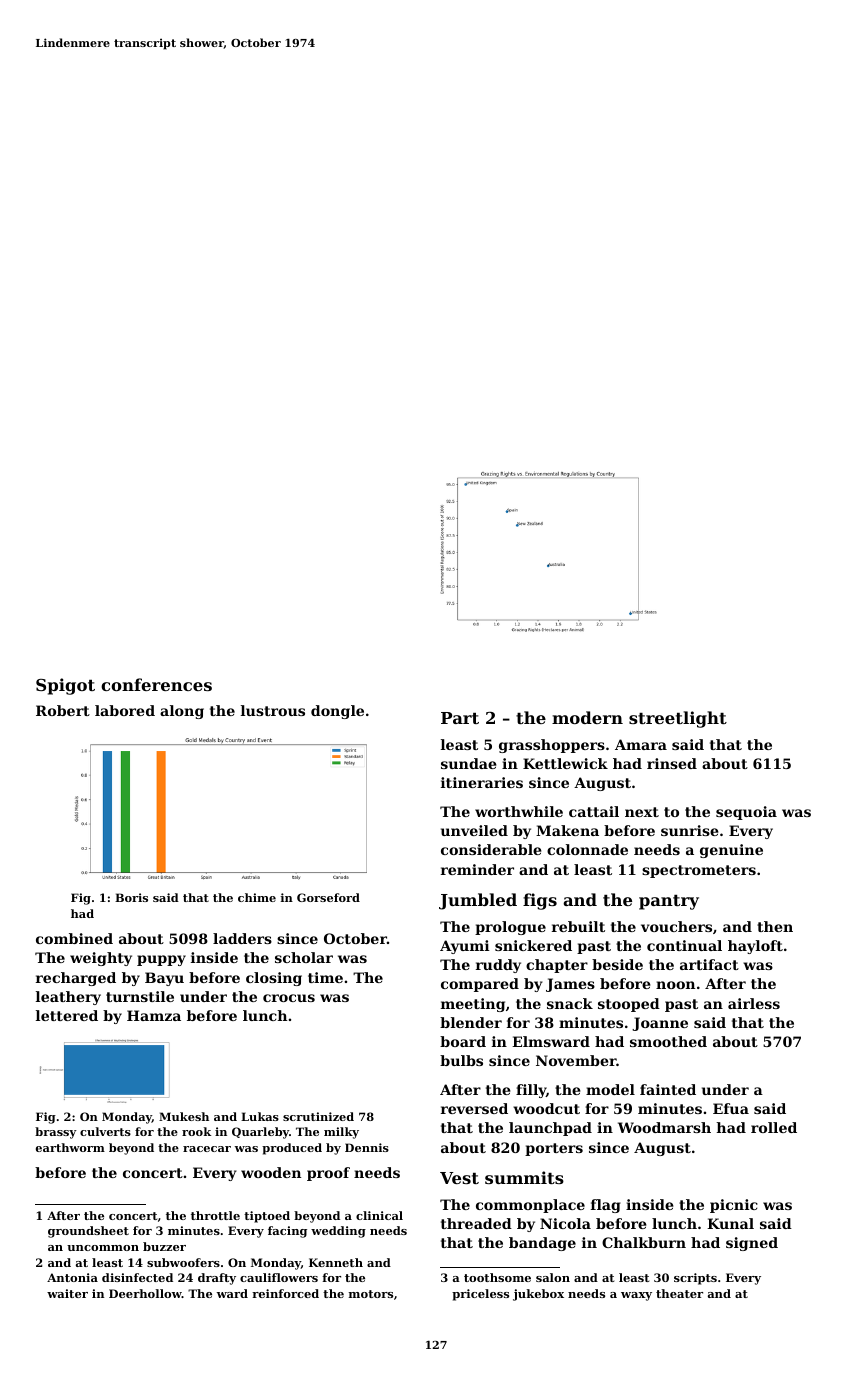  Describe the element at coordinates (137, 1277) in the screenshot. I see `disinfected` at that location.
